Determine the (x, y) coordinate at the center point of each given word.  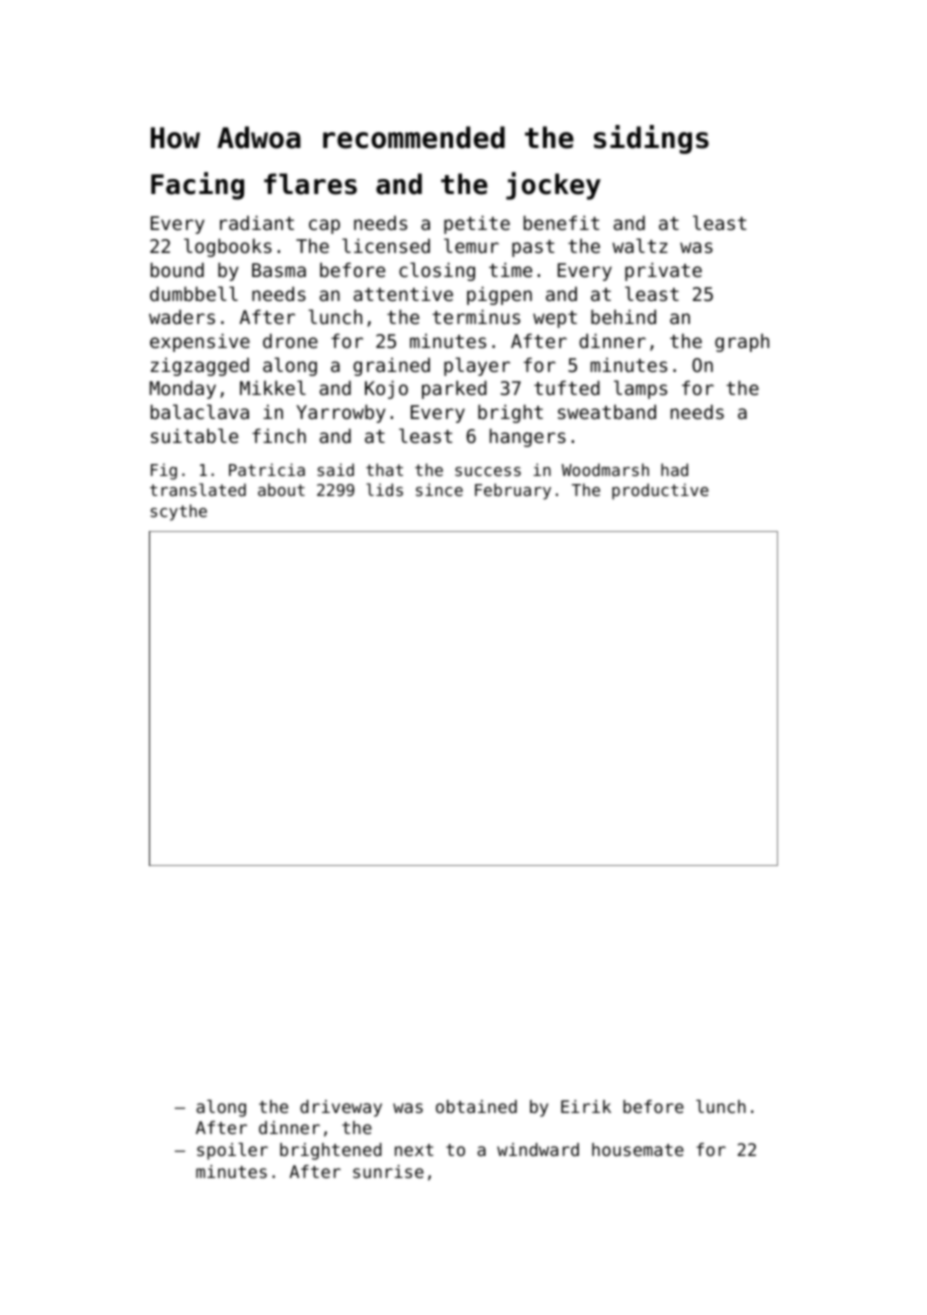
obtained (476, 1106)
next (414, 1150)
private (663, 271)
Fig (164, 471)
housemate (638, 1149)
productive (660, 491)
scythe (179, 512)
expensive (200, 342)
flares (310, 184)
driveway (341, 1108)
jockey (553, 186)
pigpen (499, 295)
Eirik (586, 1106)
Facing (197, 186)
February (513, 491)
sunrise (388, 1171)
